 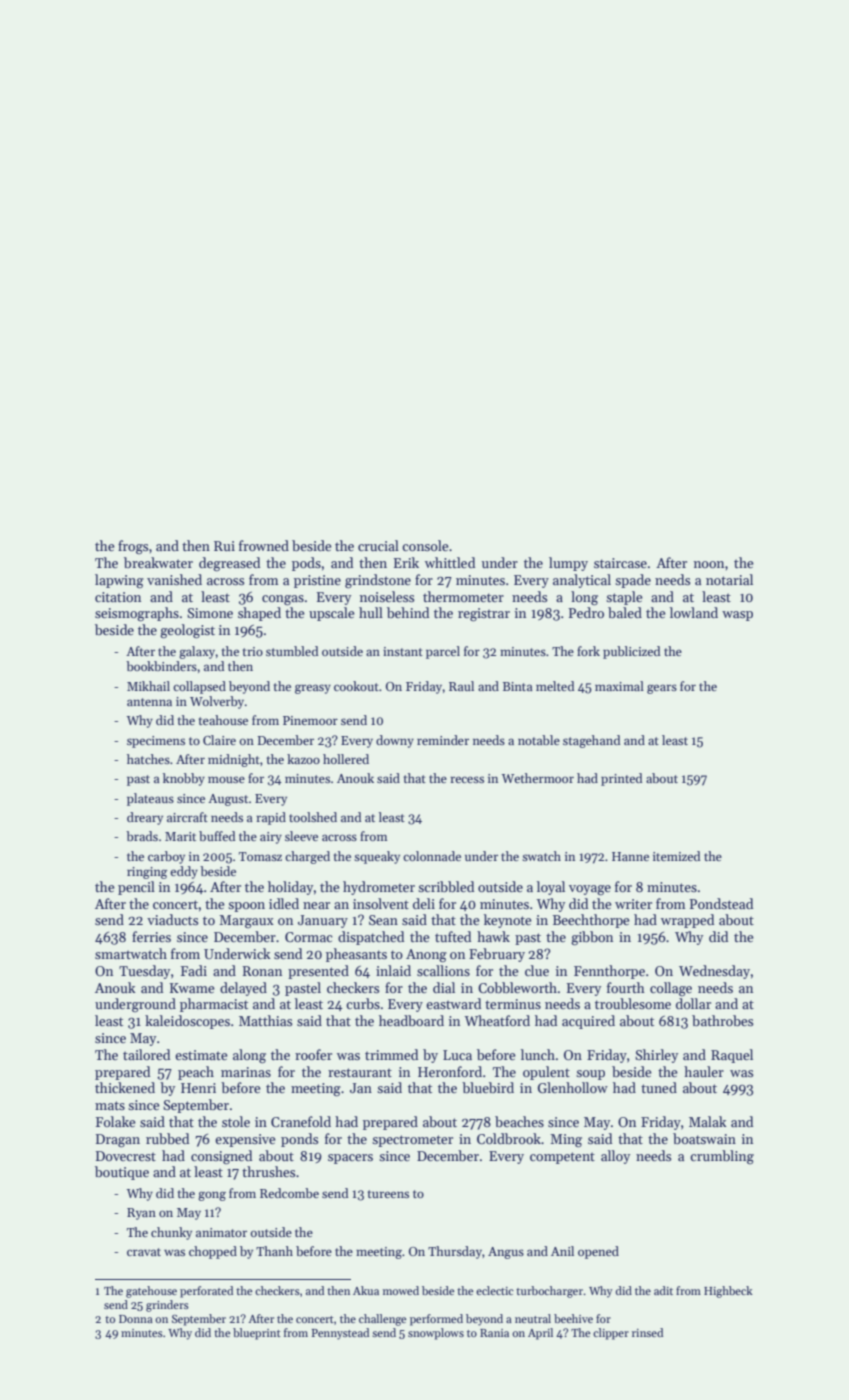 What do you see at coordinates (262, 971) in the image?
I see `Ronan` at bounding box center [262, 971].
